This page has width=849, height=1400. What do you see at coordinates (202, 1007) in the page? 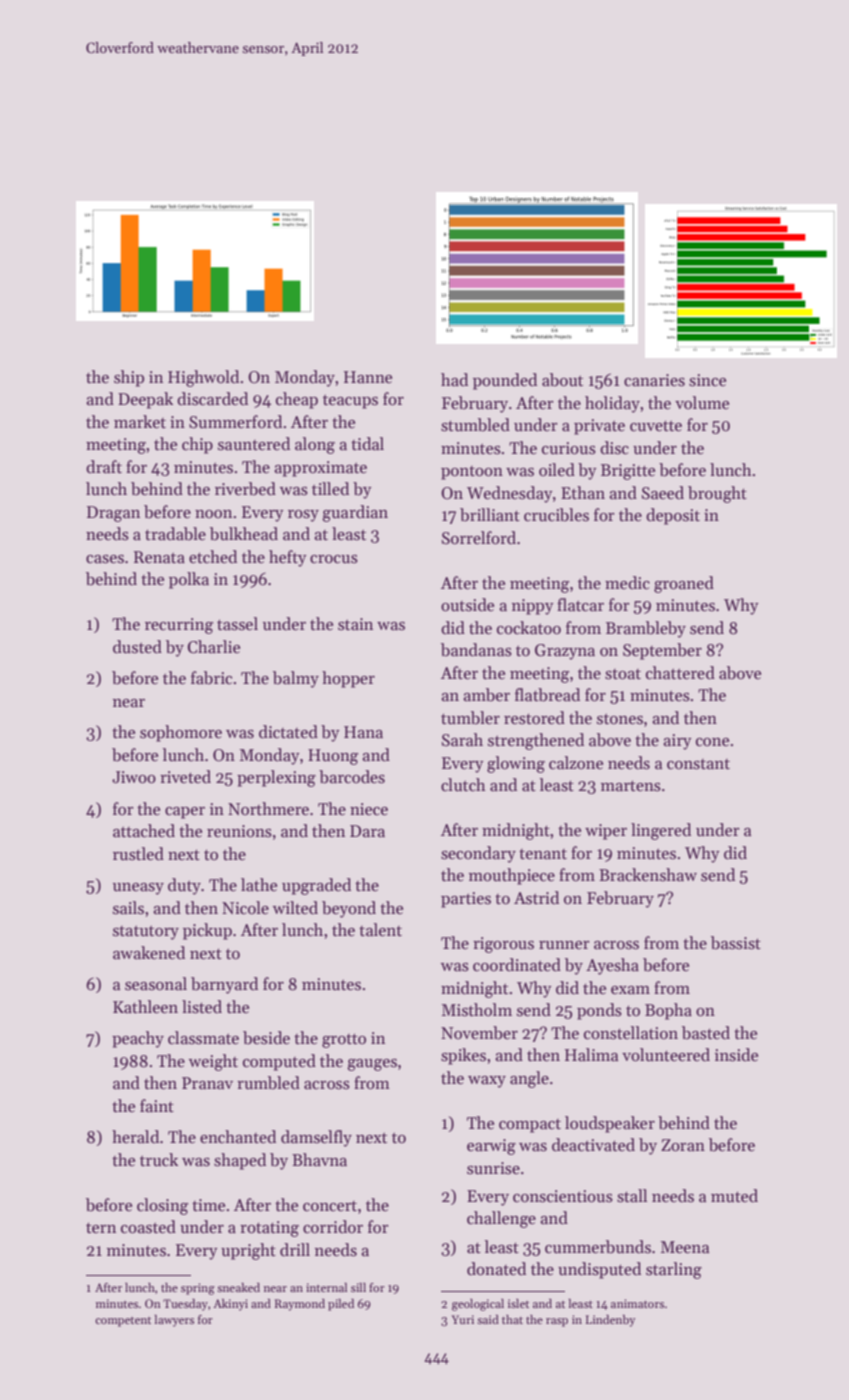
I see `listed` at bounding box center [202, 1007].
